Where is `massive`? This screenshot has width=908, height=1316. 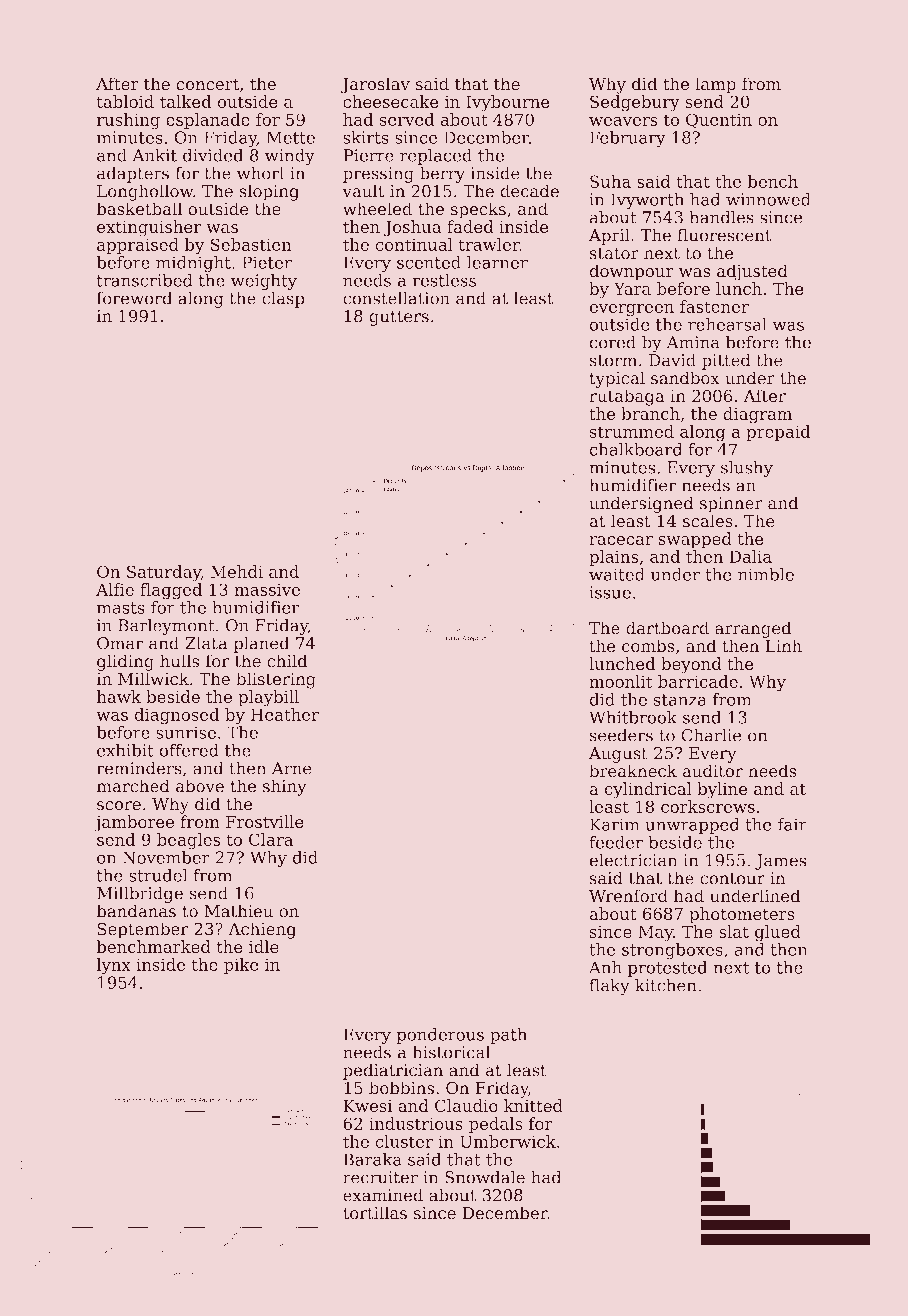
massive is located at coordinates (267, 589).
